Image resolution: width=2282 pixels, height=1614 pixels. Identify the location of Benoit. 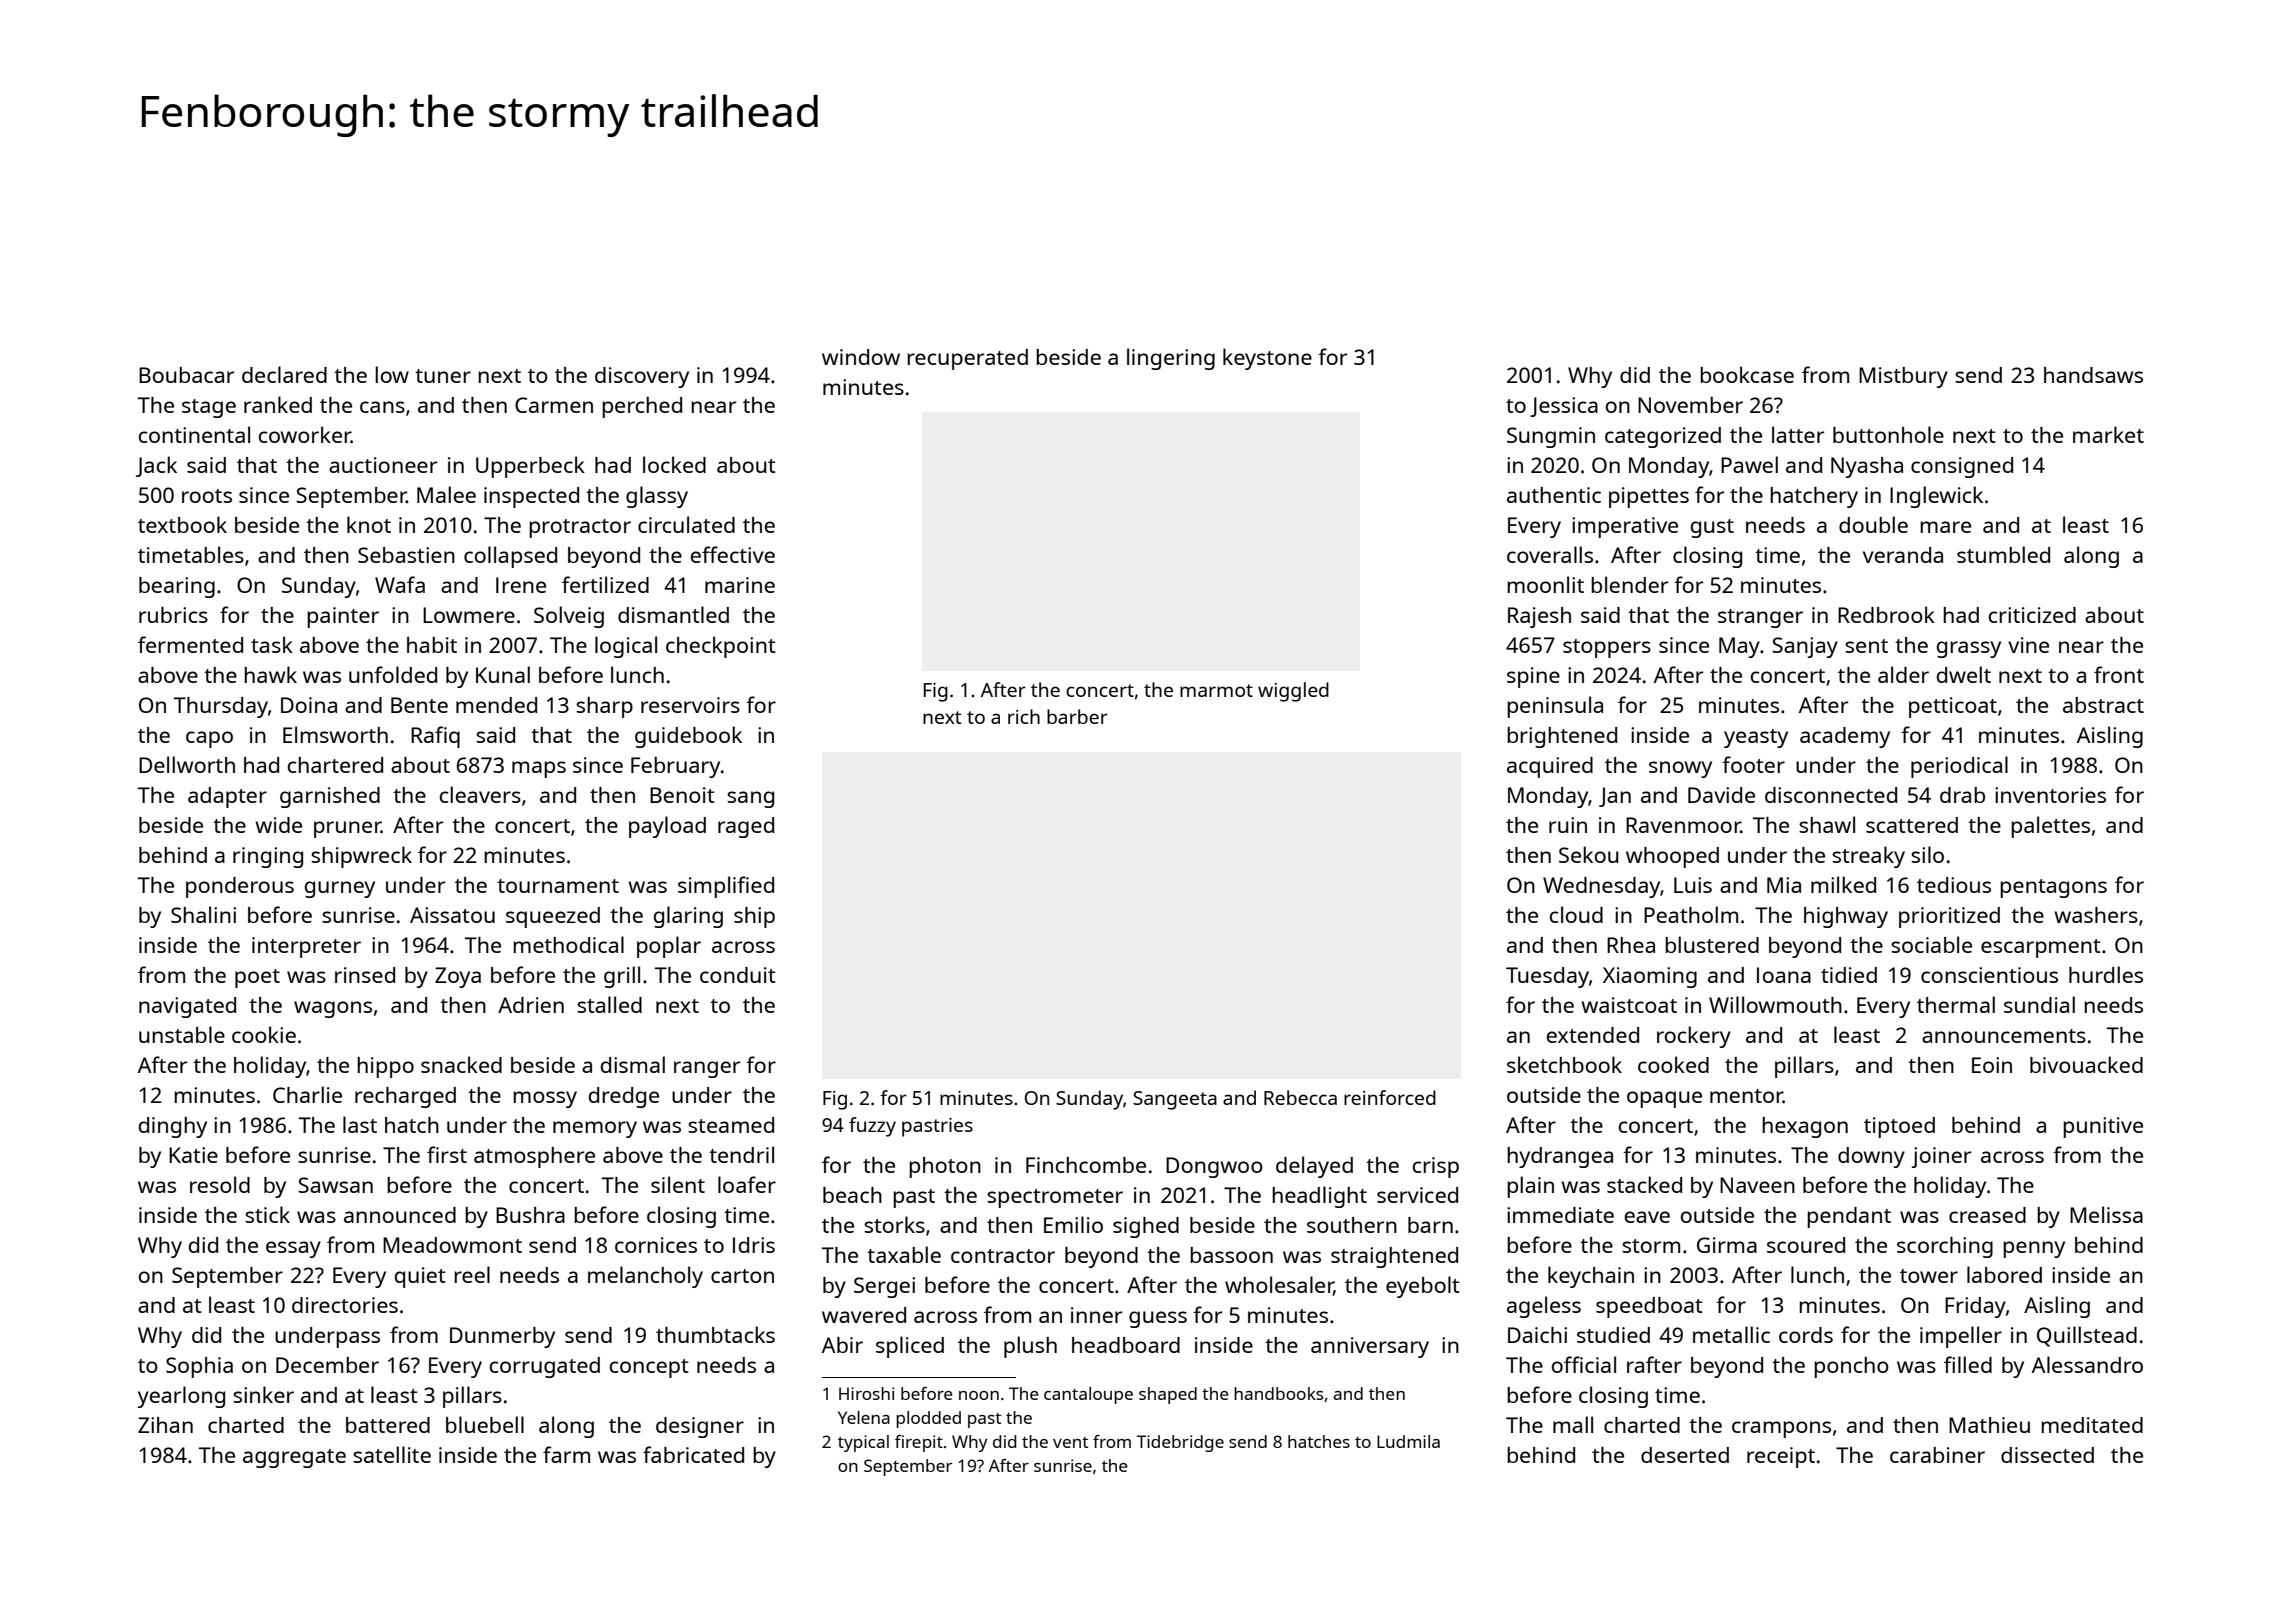
(682, 795).
